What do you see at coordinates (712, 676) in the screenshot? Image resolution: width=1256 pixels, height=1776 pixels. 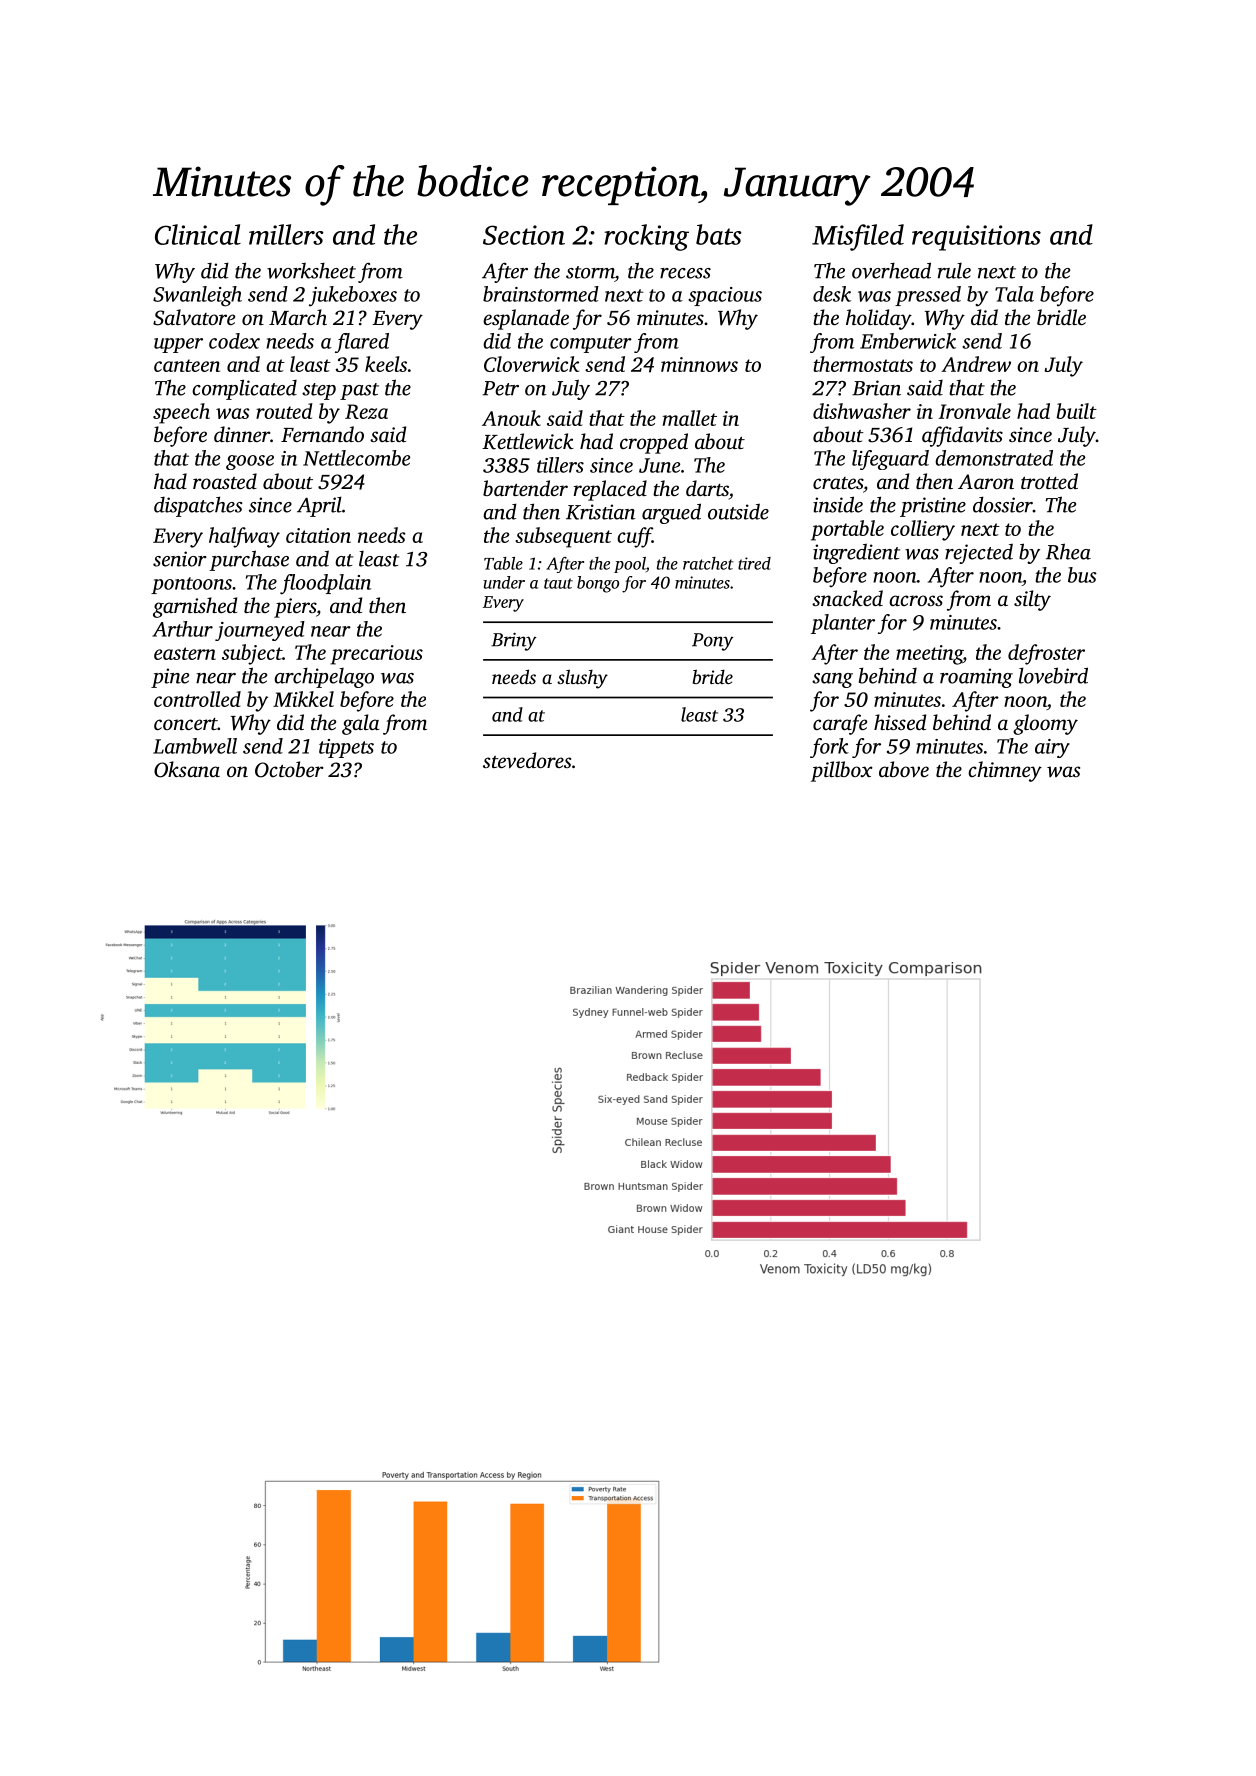 I see `bride` at bounding box center [712, 676].
